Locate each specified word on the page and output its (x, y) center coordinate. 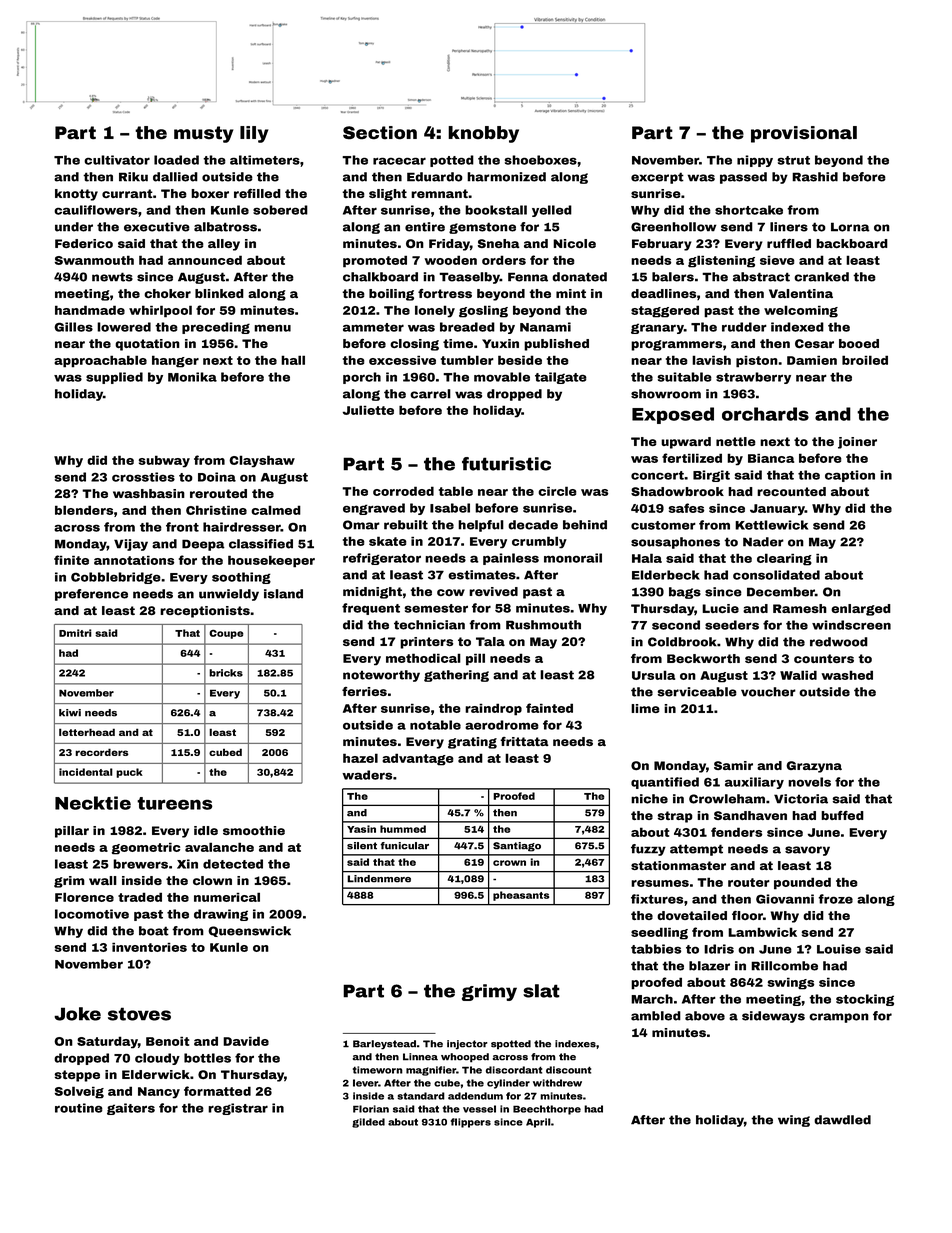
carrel (430, 394)
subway (164, 461)
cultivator (117, 160)
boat (154, 931)
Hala (647, 558)
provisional (804, 134)
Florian (371, 1109)
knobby (483, 134)
